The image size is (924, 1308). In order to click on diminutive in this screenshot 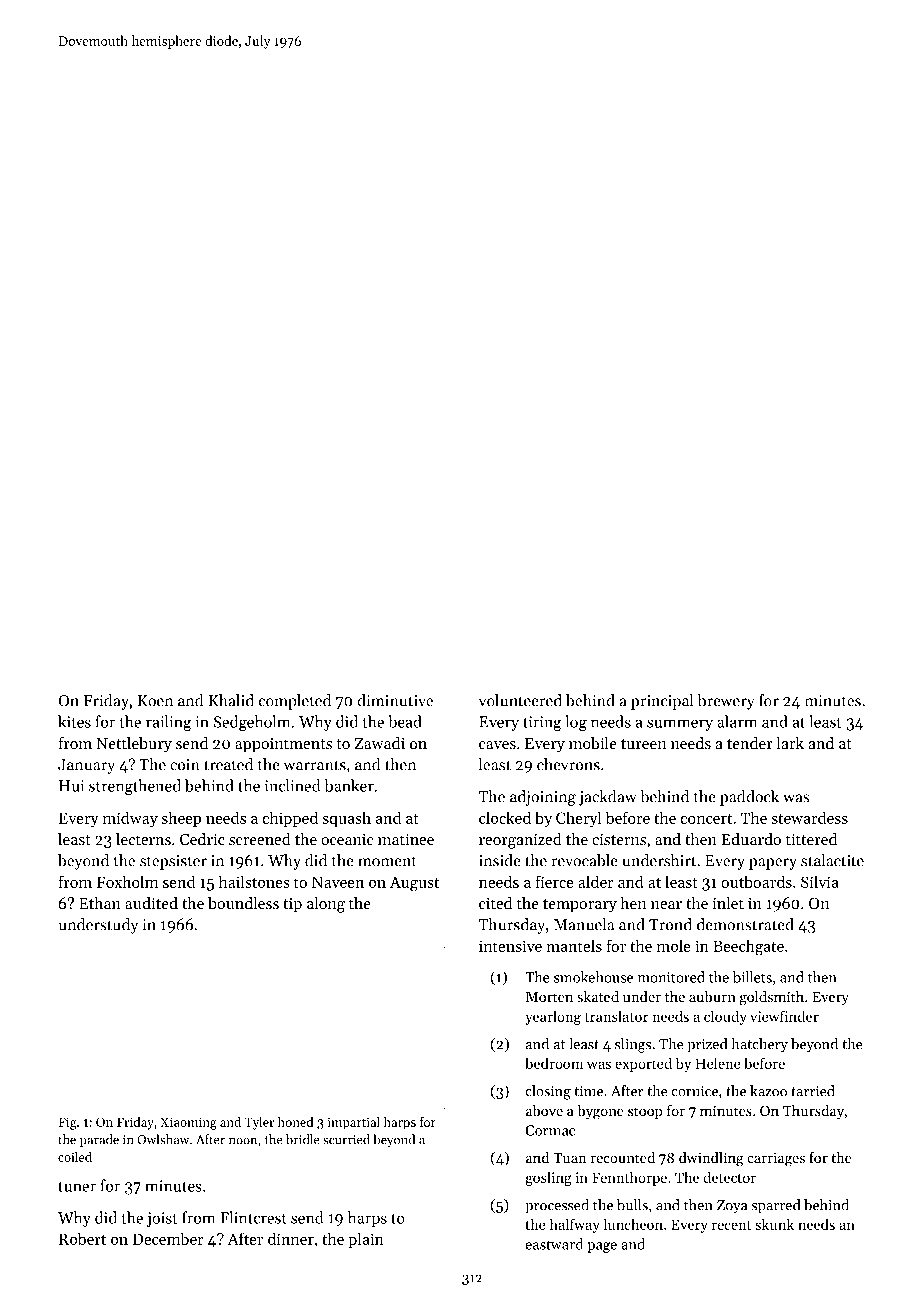, I will do `click(395, 700)`.
